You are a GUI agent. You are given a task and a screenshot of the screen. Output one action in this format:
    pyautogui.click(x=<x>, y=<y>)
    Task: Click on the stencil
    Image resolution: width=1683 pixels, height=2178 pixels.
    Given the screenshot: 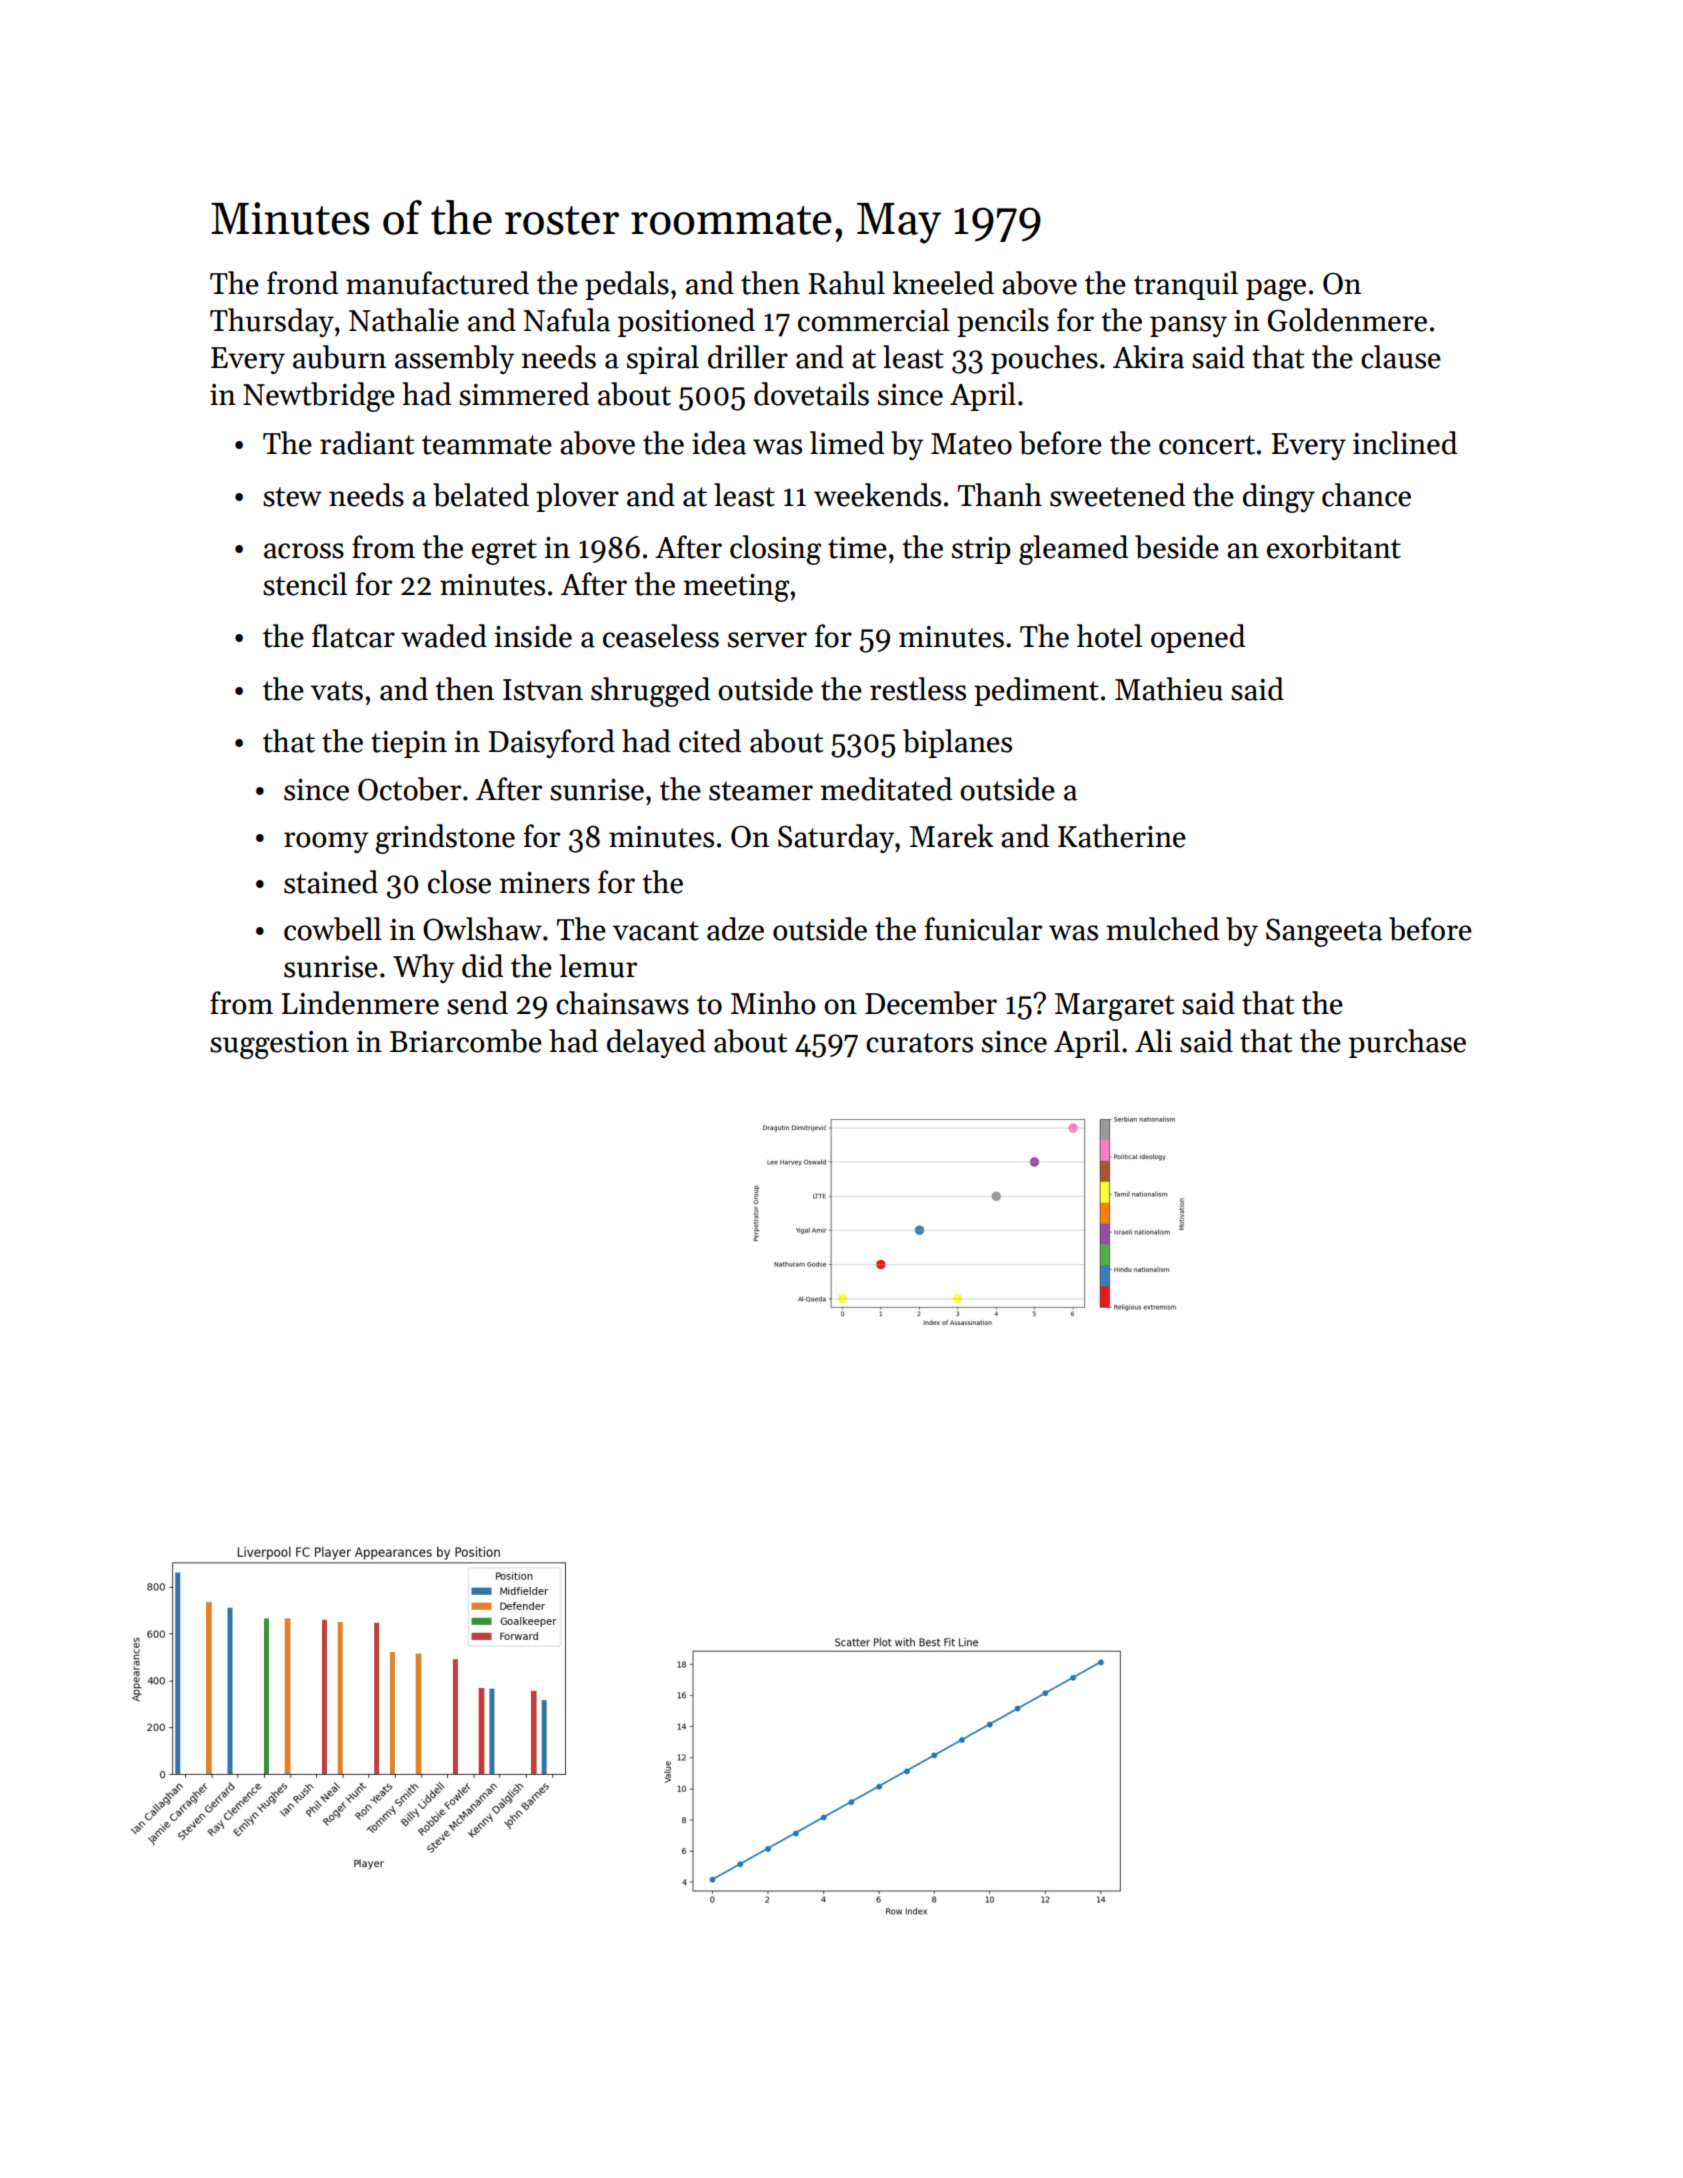 What is the action you would take?
    pyautogui.click(x=305, y=584)
